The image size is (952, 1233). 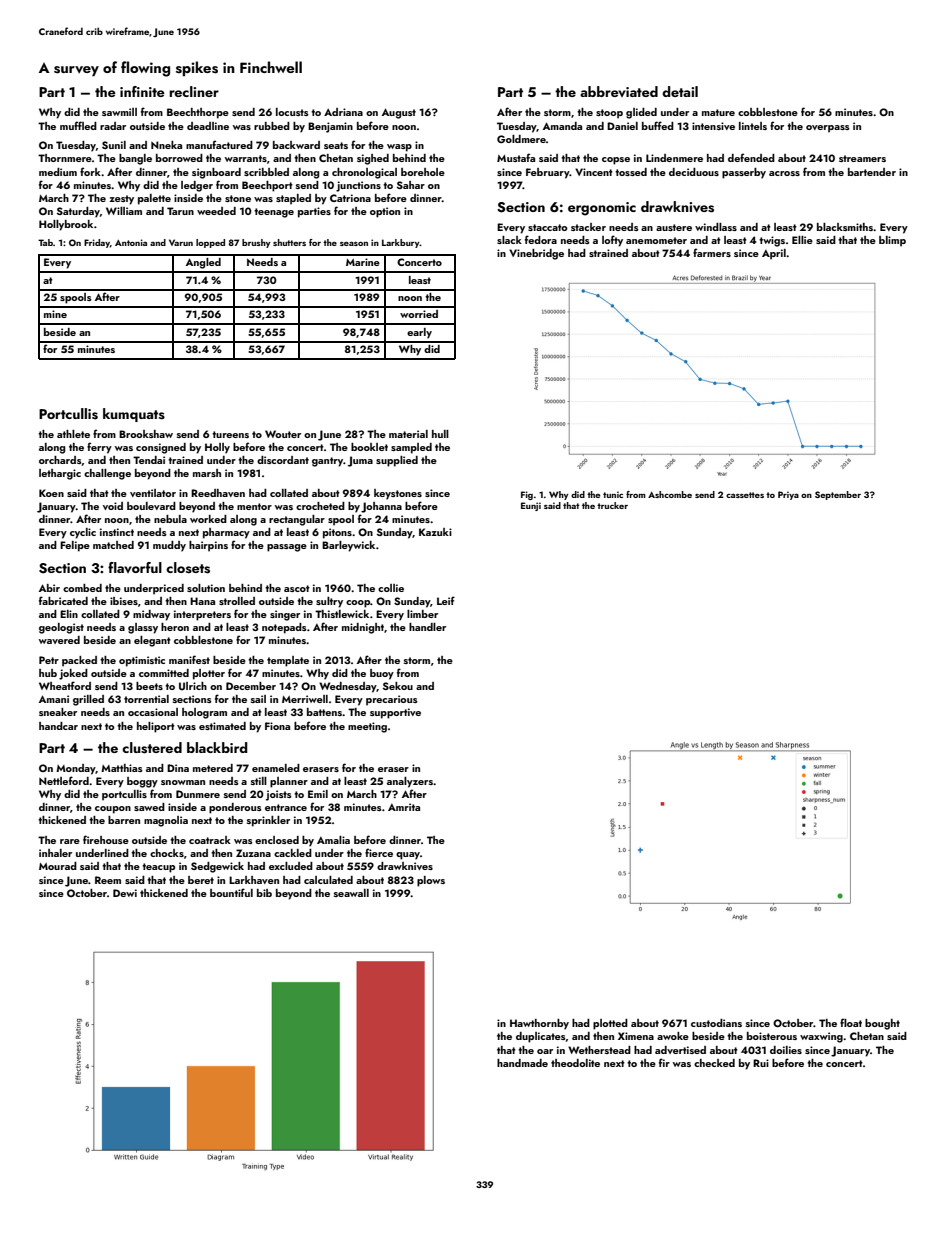 I want to click on trucker, so click(x=612, y=505).
